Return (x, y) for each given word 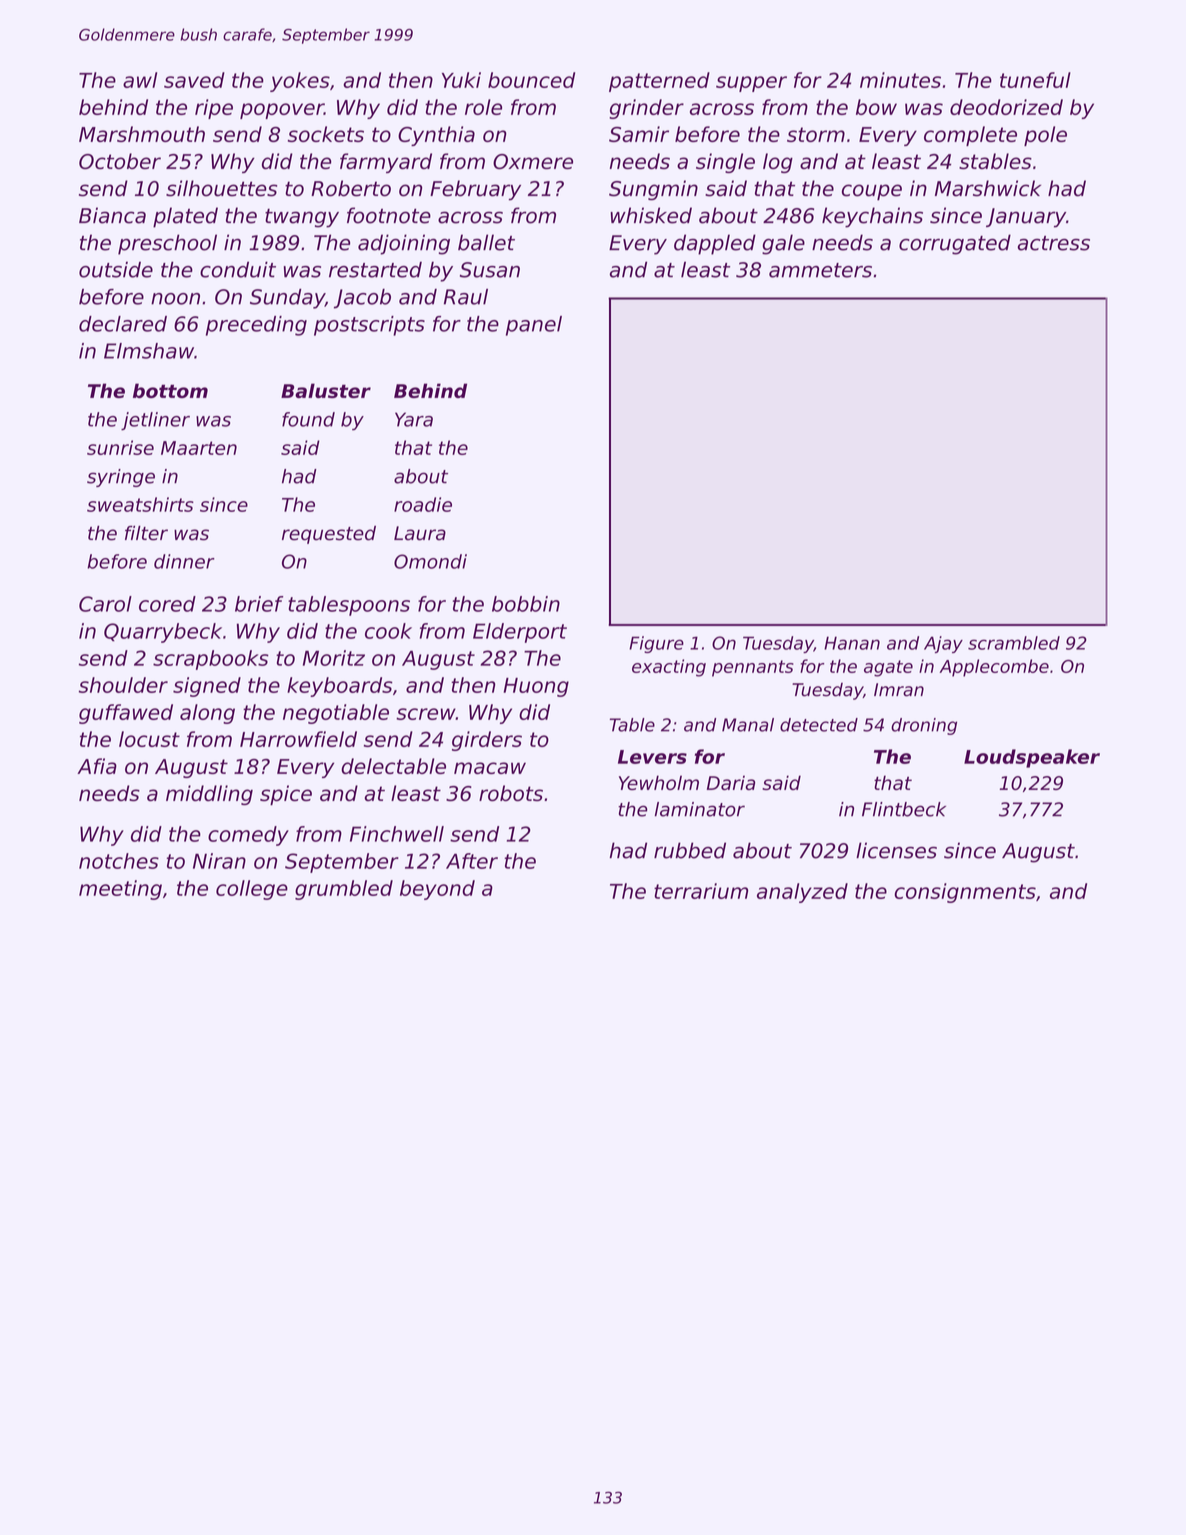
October (120, 161)
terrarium (701, 891)
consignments (965, 893)
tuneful (1035, 80)
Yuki (461, 80)
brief (259, 604)
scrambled (1014, 643)
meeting (120, 890)
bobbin (526, 604)
